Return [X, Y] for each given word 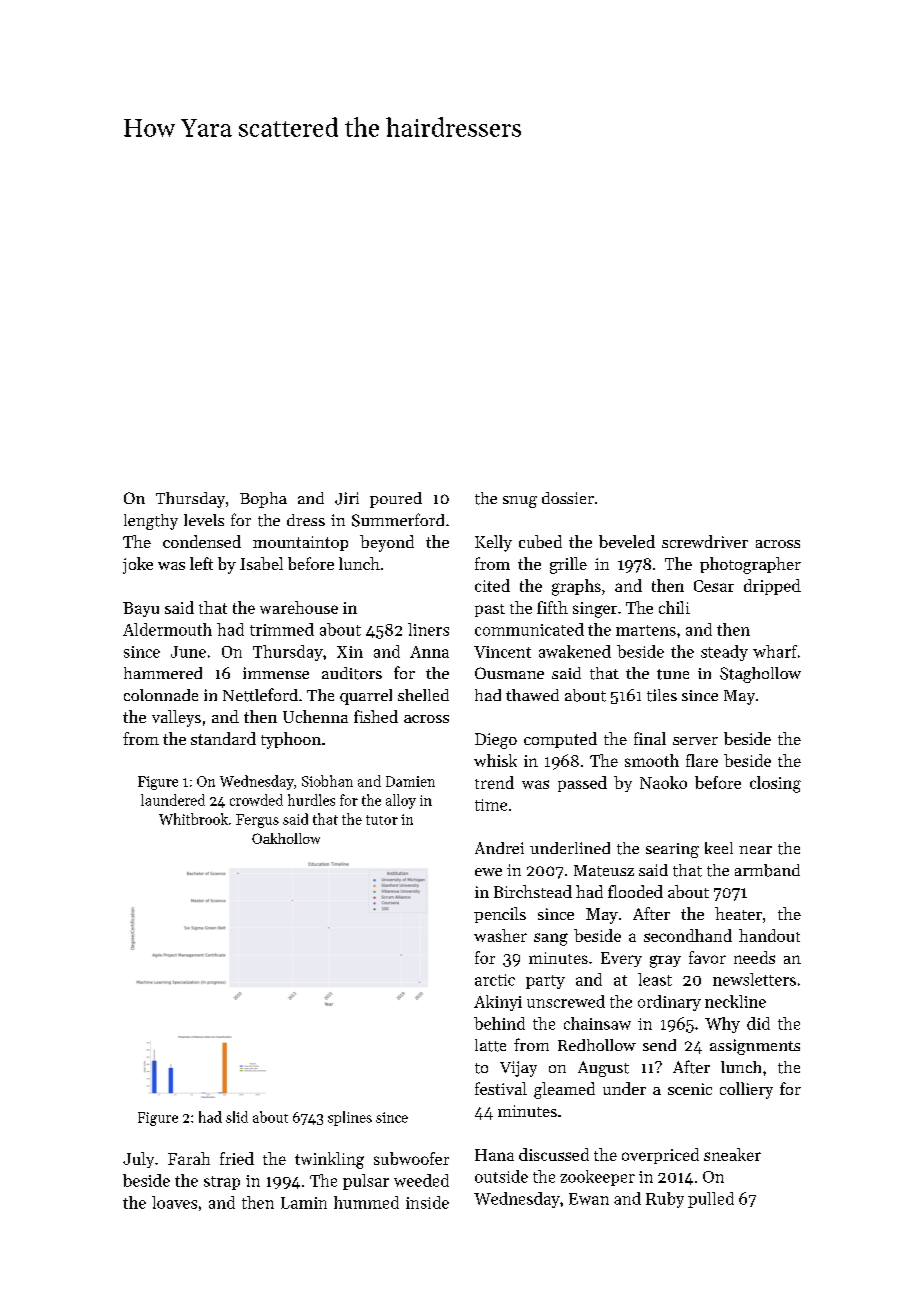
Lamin [304, 1203]
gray [665, 961]
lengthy [151, 522]
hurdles [311, 800]
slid [237, 1117]
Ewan [589, 1199]
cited [492, 585]
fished [376, 716]
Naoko [663, 782]
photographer [750, 565]
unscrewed [566, 1001]
